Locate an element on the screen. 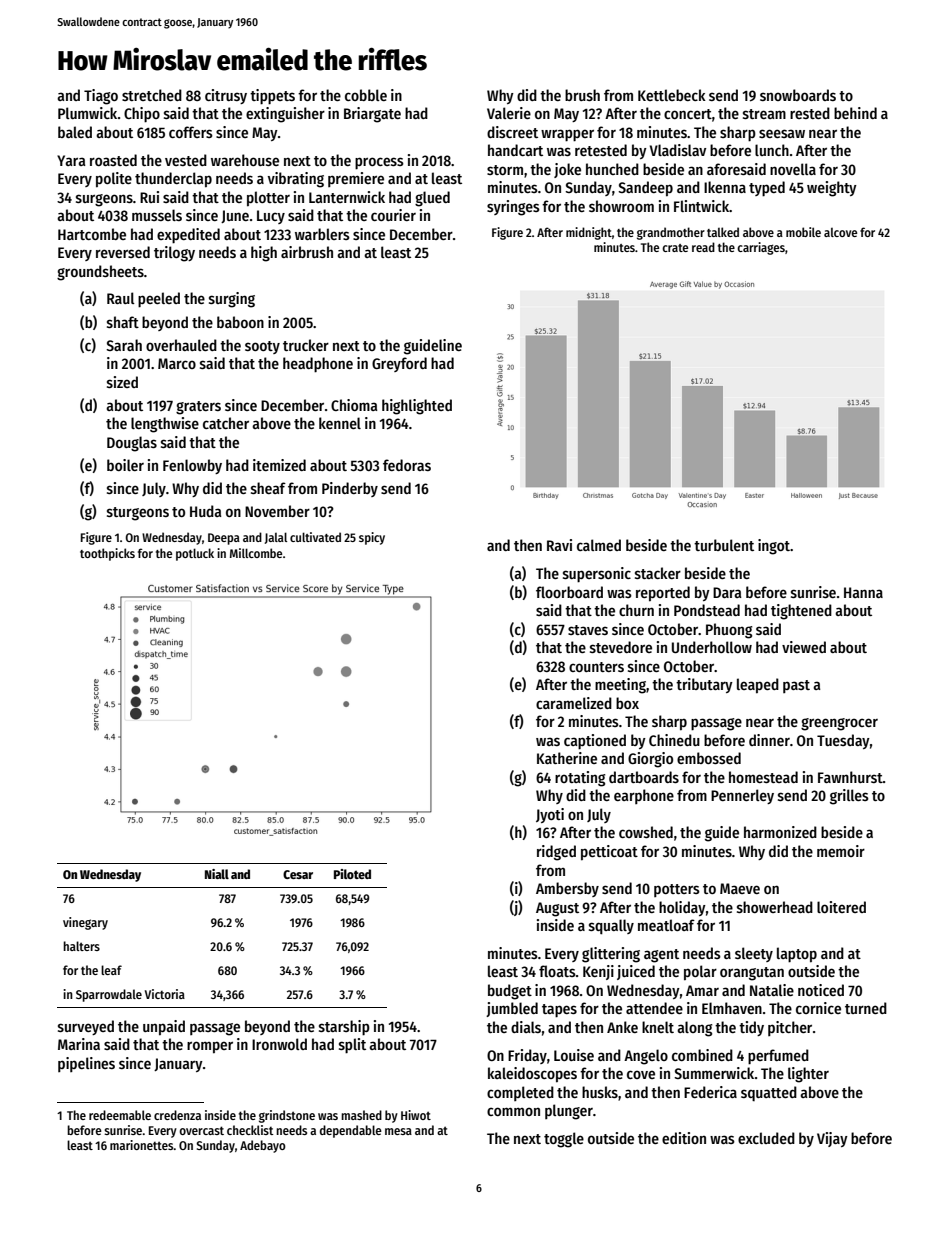 Image resolution: width=952 pixels, height=1233 pixels. toothpicks is located at coordinates (107, 554).
